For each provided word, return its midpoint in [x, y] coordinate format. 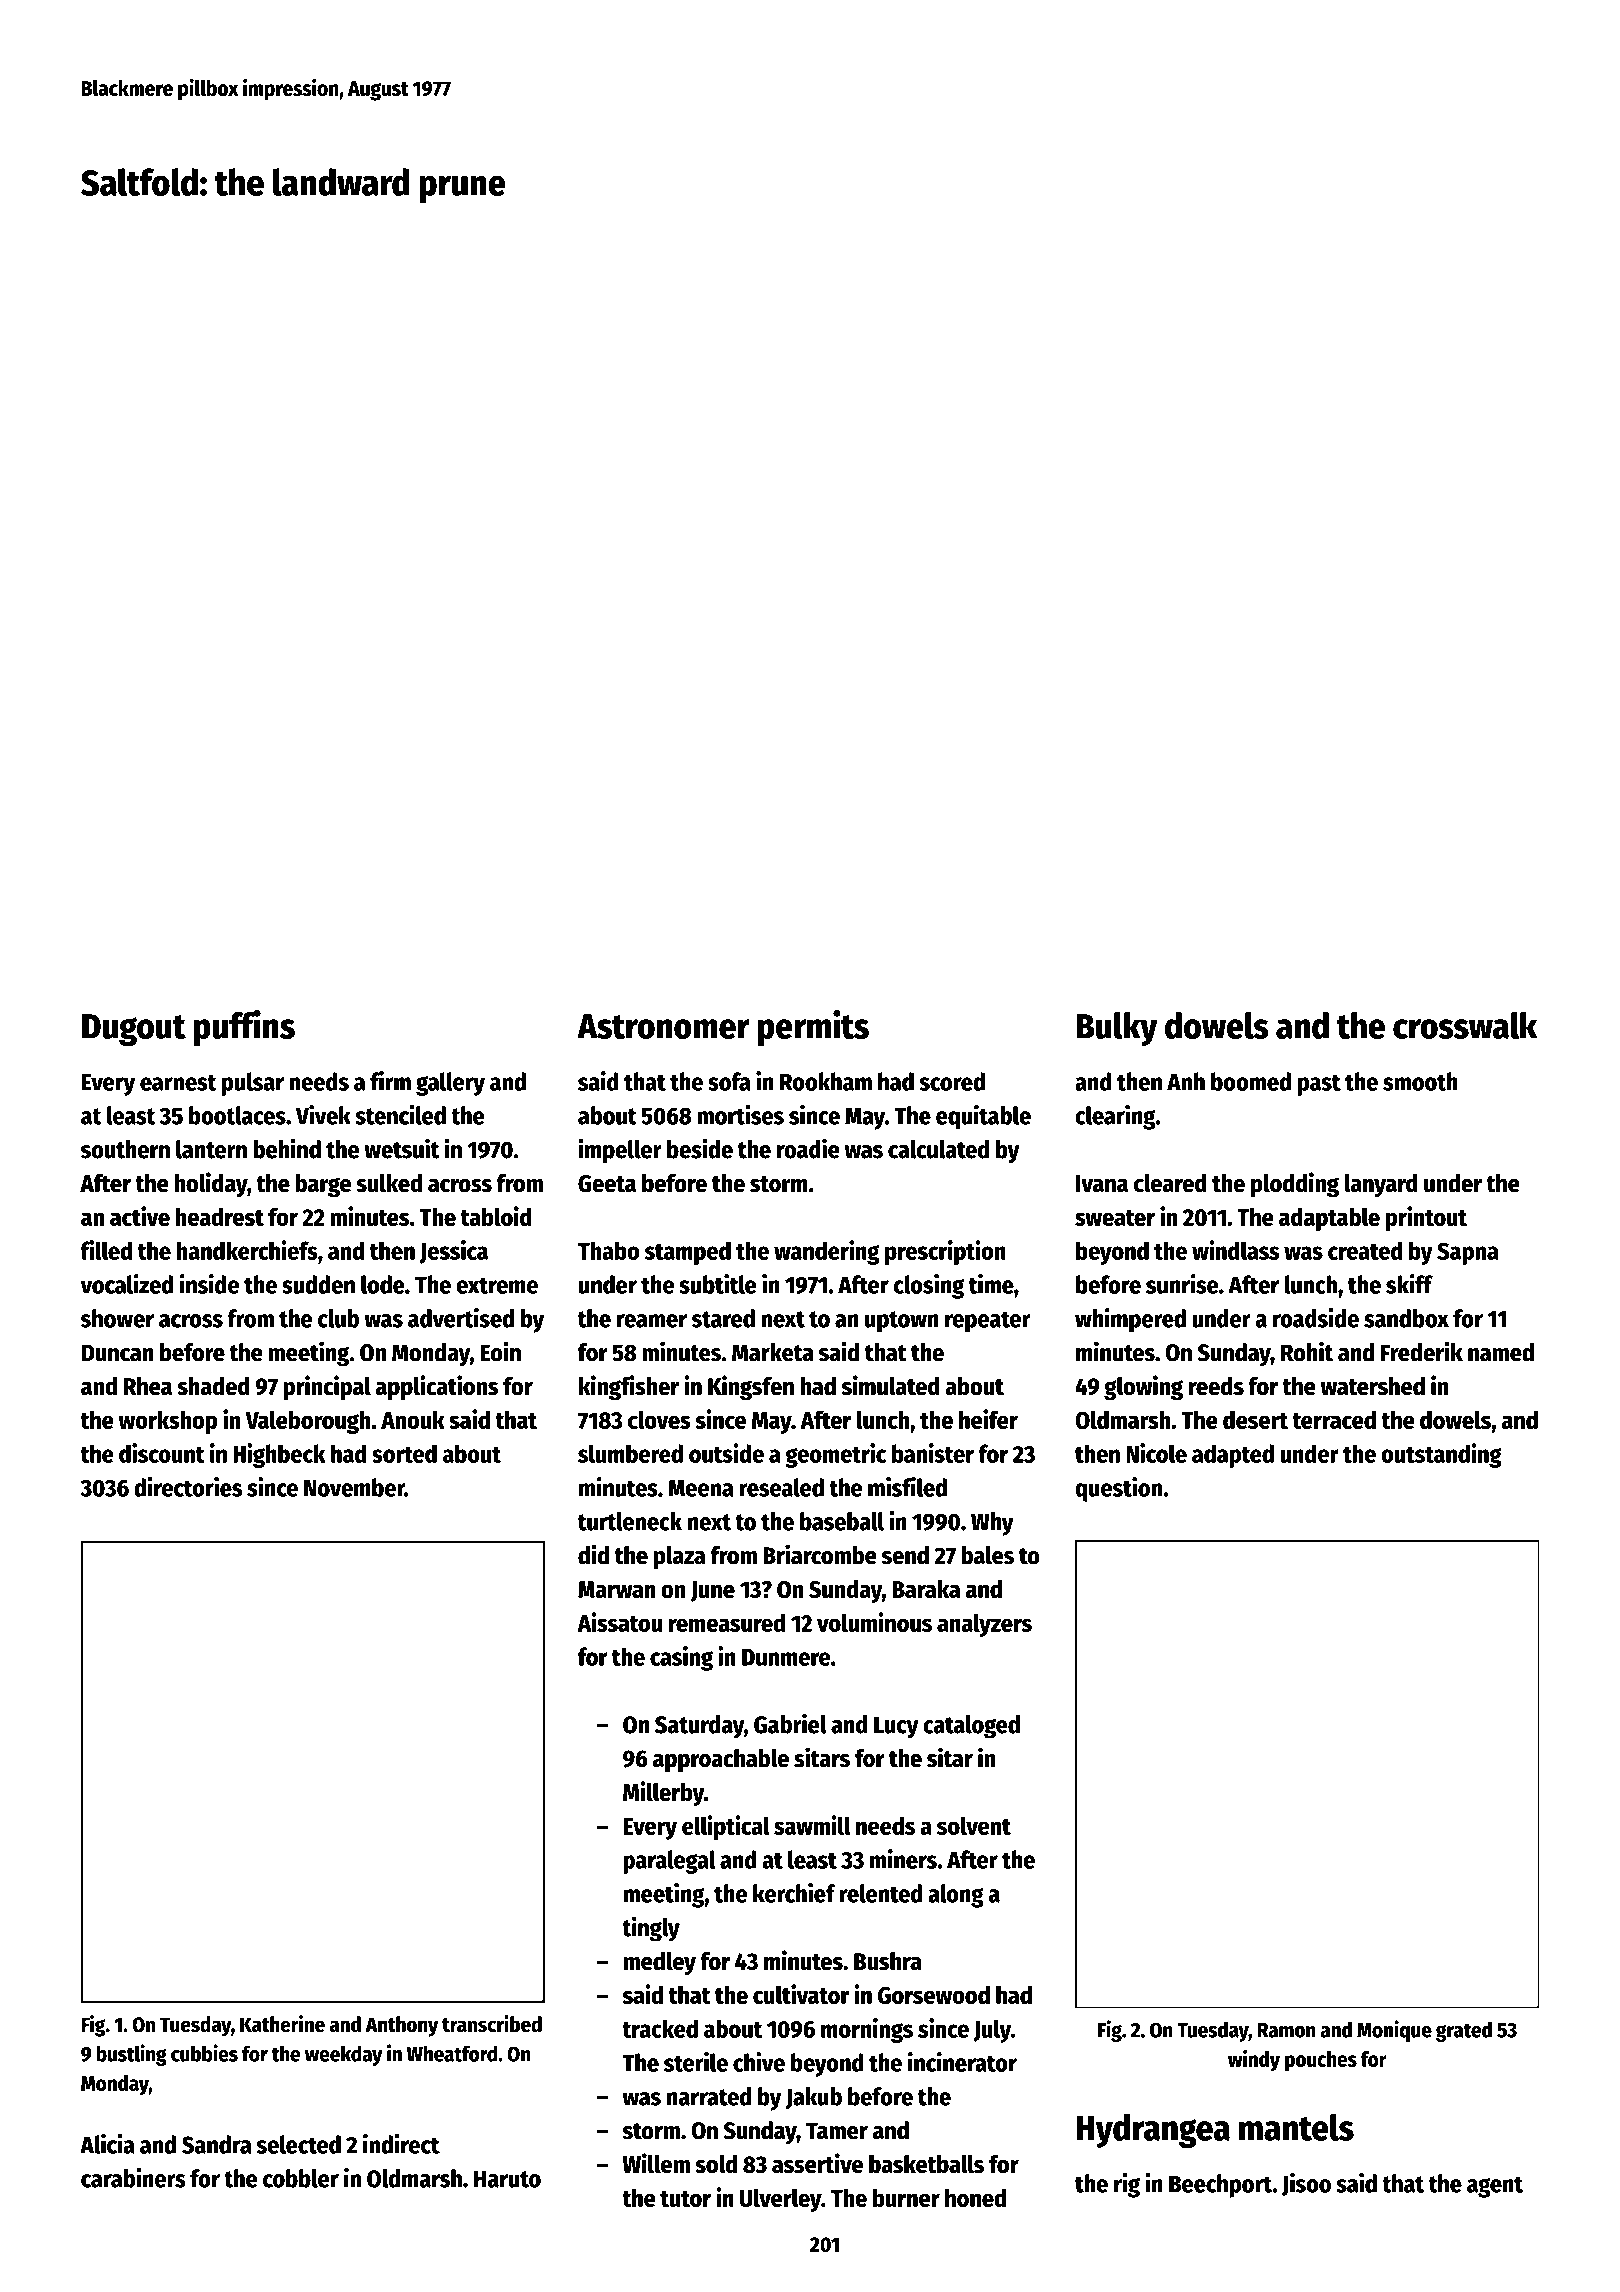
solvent [974, 1825]
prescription [945, 1252]
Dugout [134, 1030]
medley [659, 1963]
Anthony [401, 2026]
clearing [1115, 1117]
